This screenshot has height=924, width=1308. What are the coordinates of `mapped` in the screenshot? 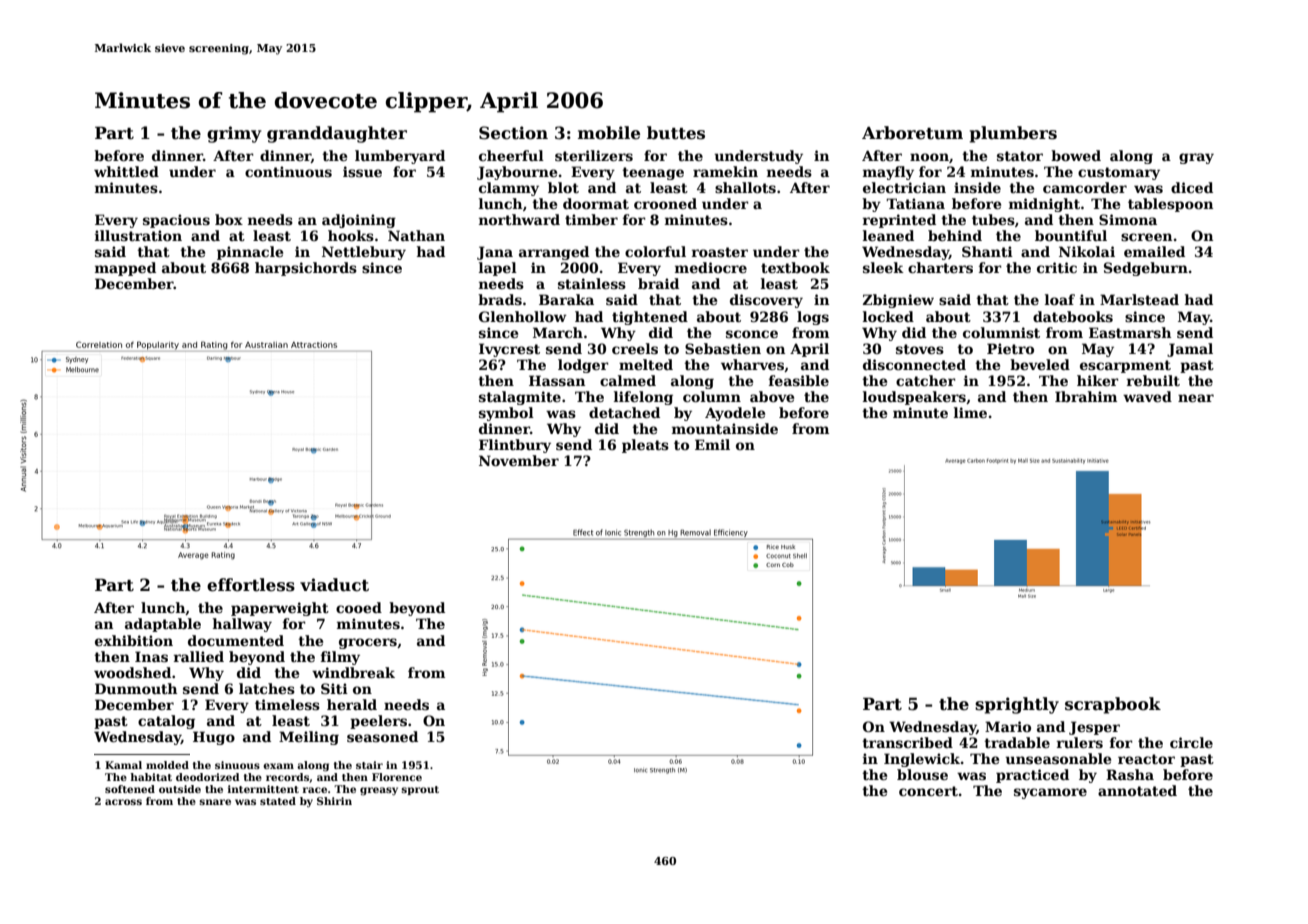 It's located at (125, 269).
